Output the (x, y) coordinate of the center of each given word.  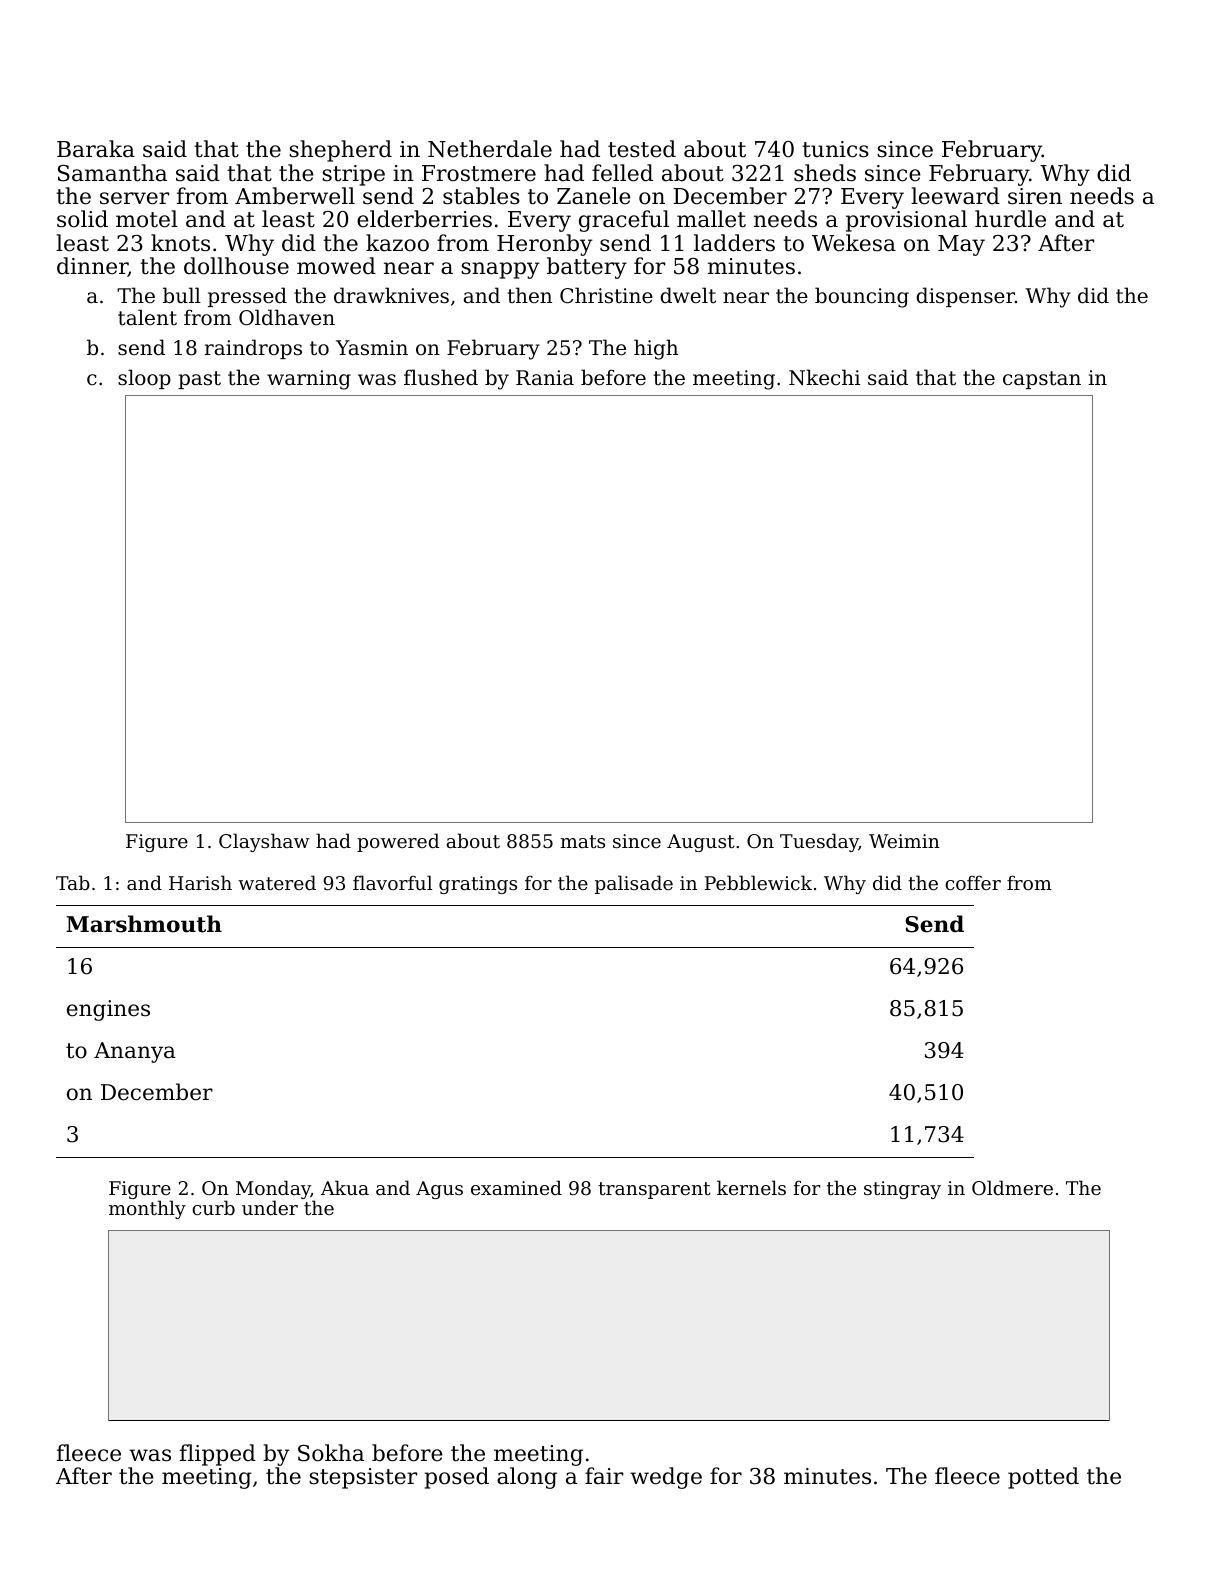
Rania (545, 377)
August (701, 843)
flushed (441, 377)
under (270, 1207)
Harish (200, 882)
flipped (218, 1455)
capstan (1042, 380)
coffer (973, 882)
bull (182, 295)
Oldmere (1012, 1187)
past (199, 380)
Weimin (904, 841)
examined (516, 1187)
